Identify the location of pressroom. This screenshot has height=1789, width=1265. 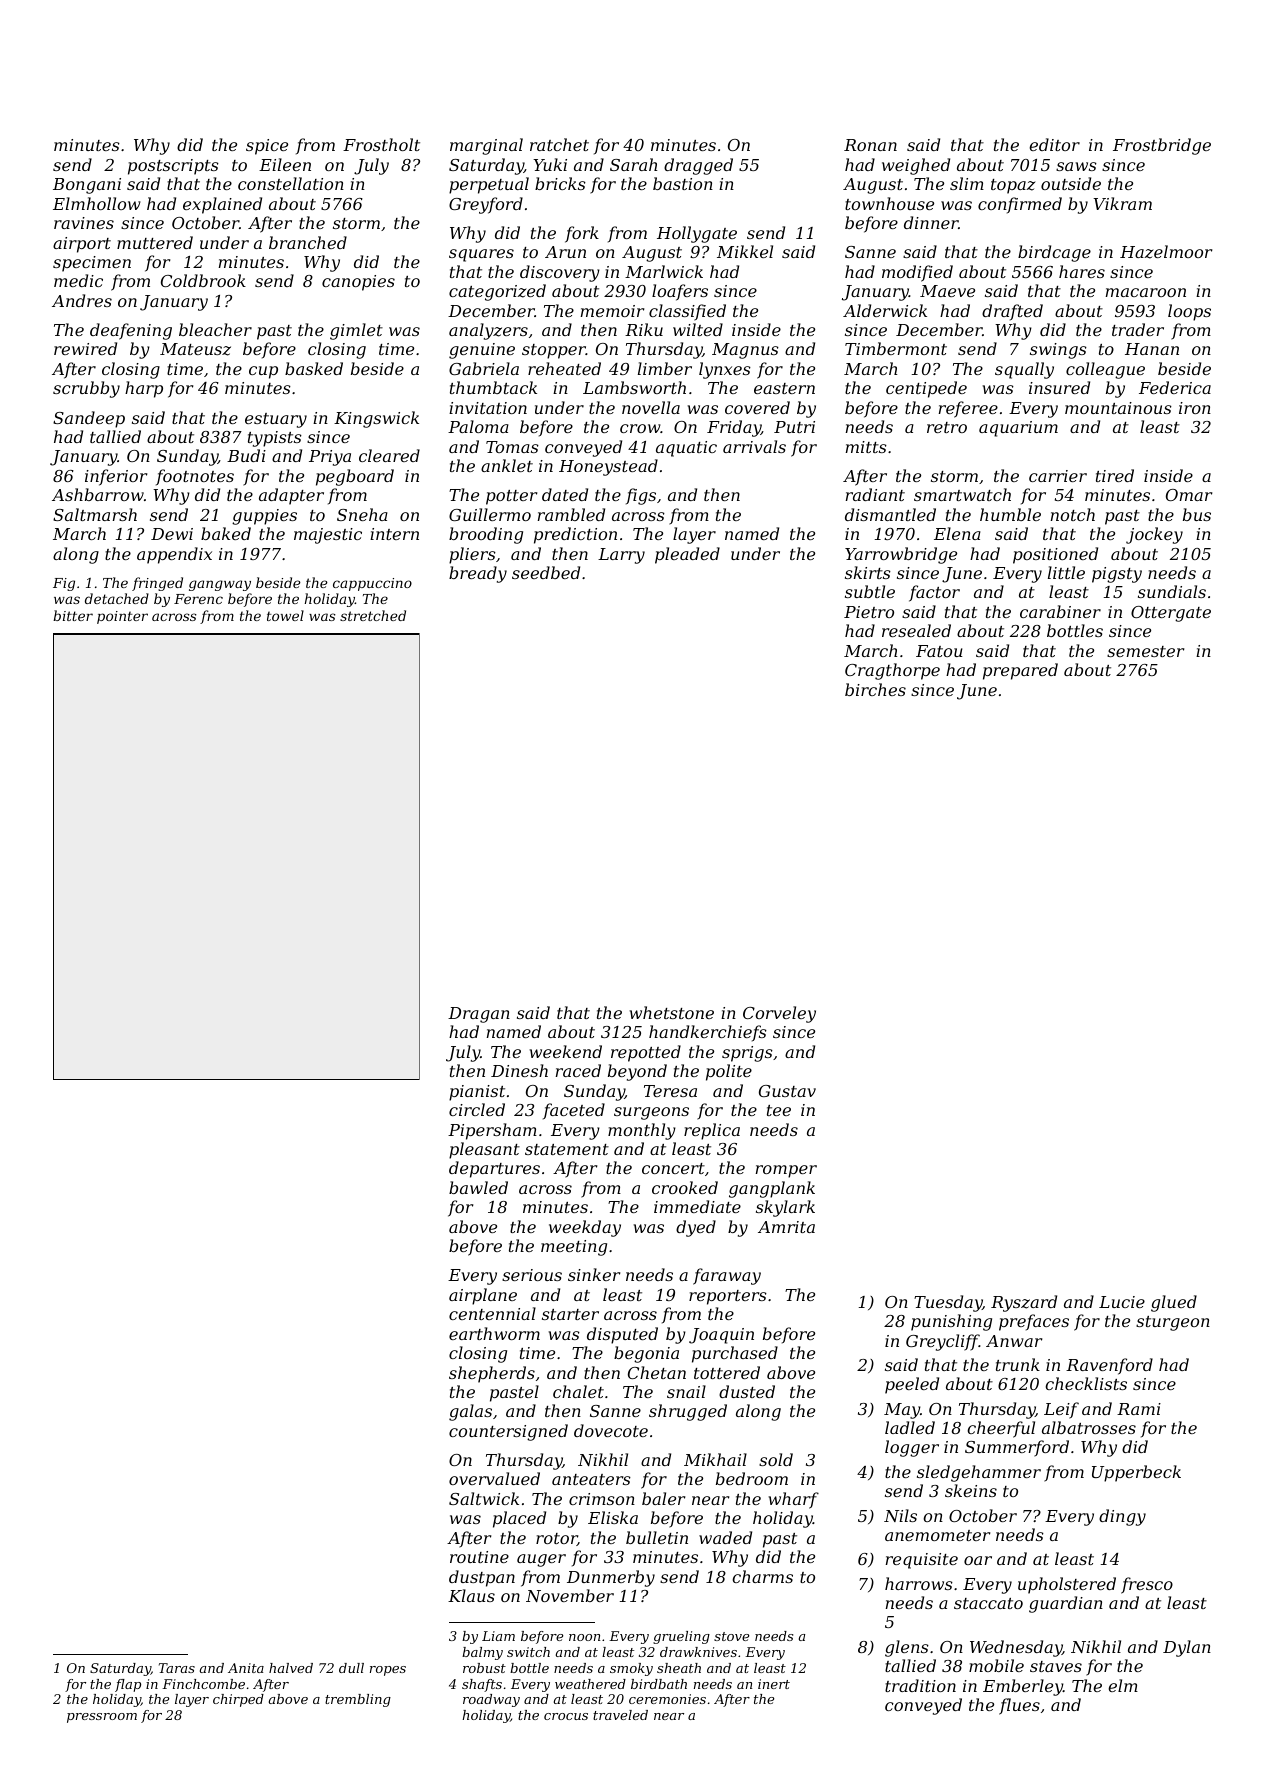
(102, 1718).
